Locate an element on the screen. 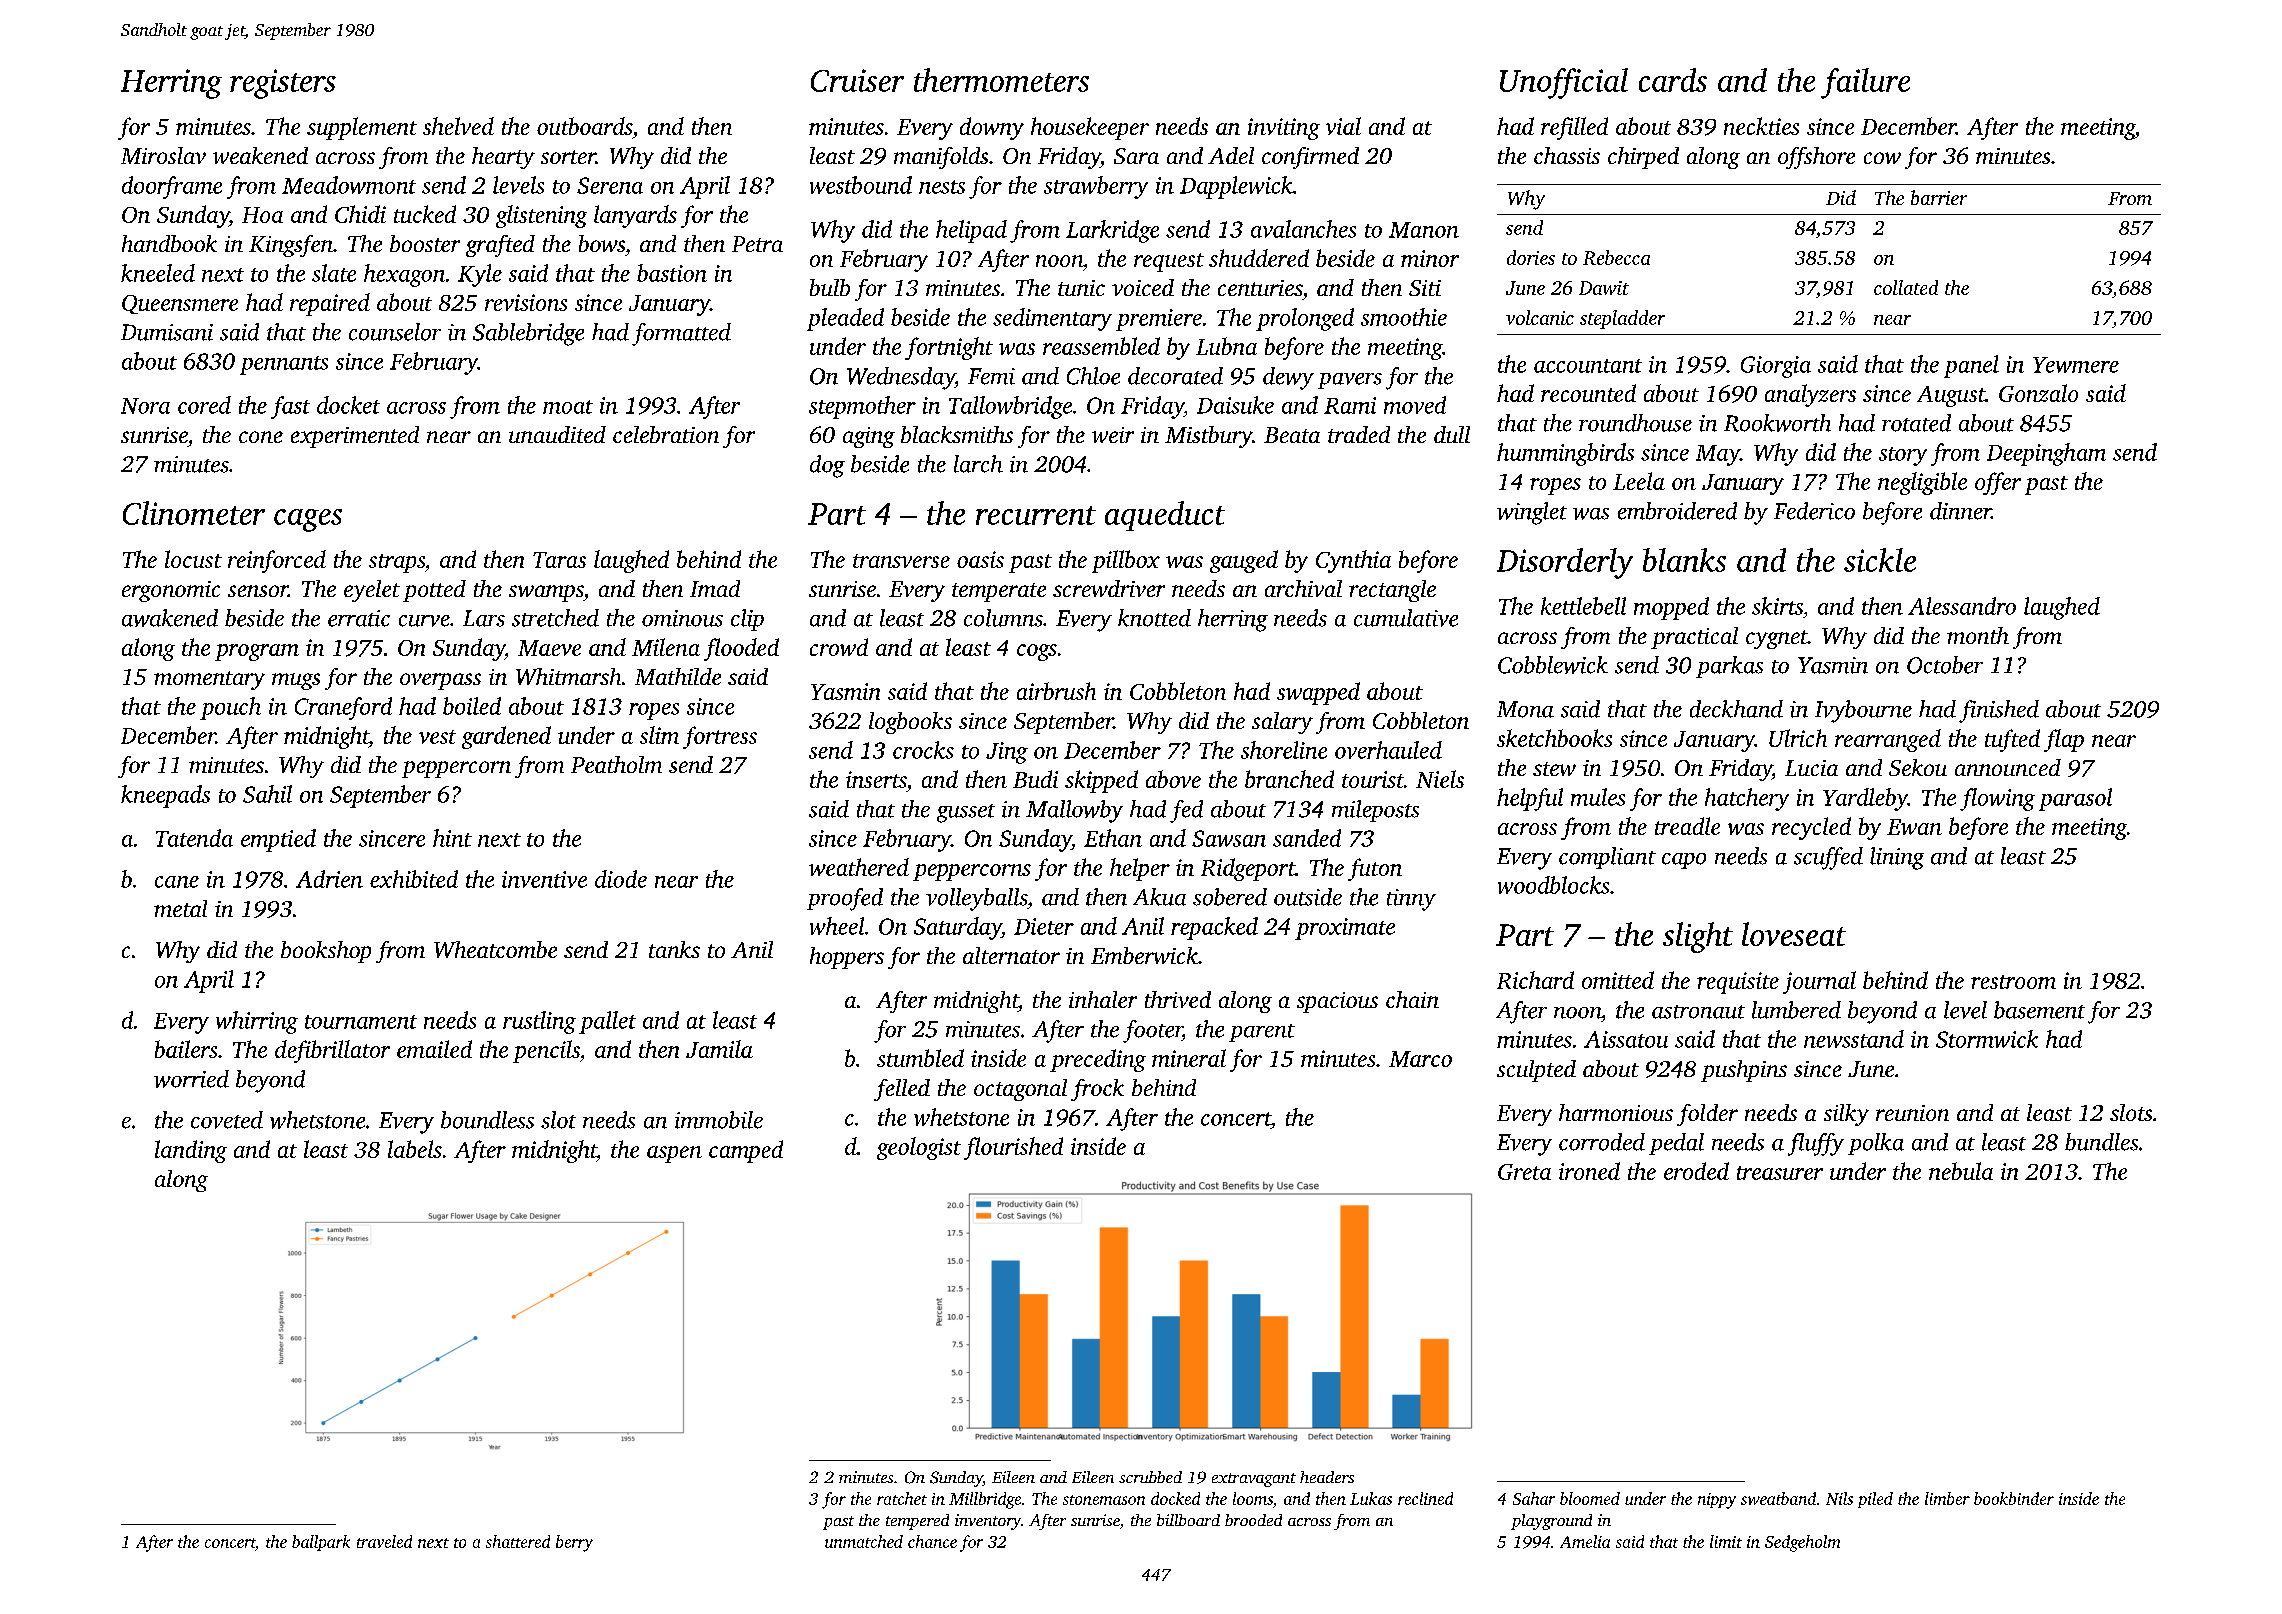  barrier is located at coordinates (1939, 197).
